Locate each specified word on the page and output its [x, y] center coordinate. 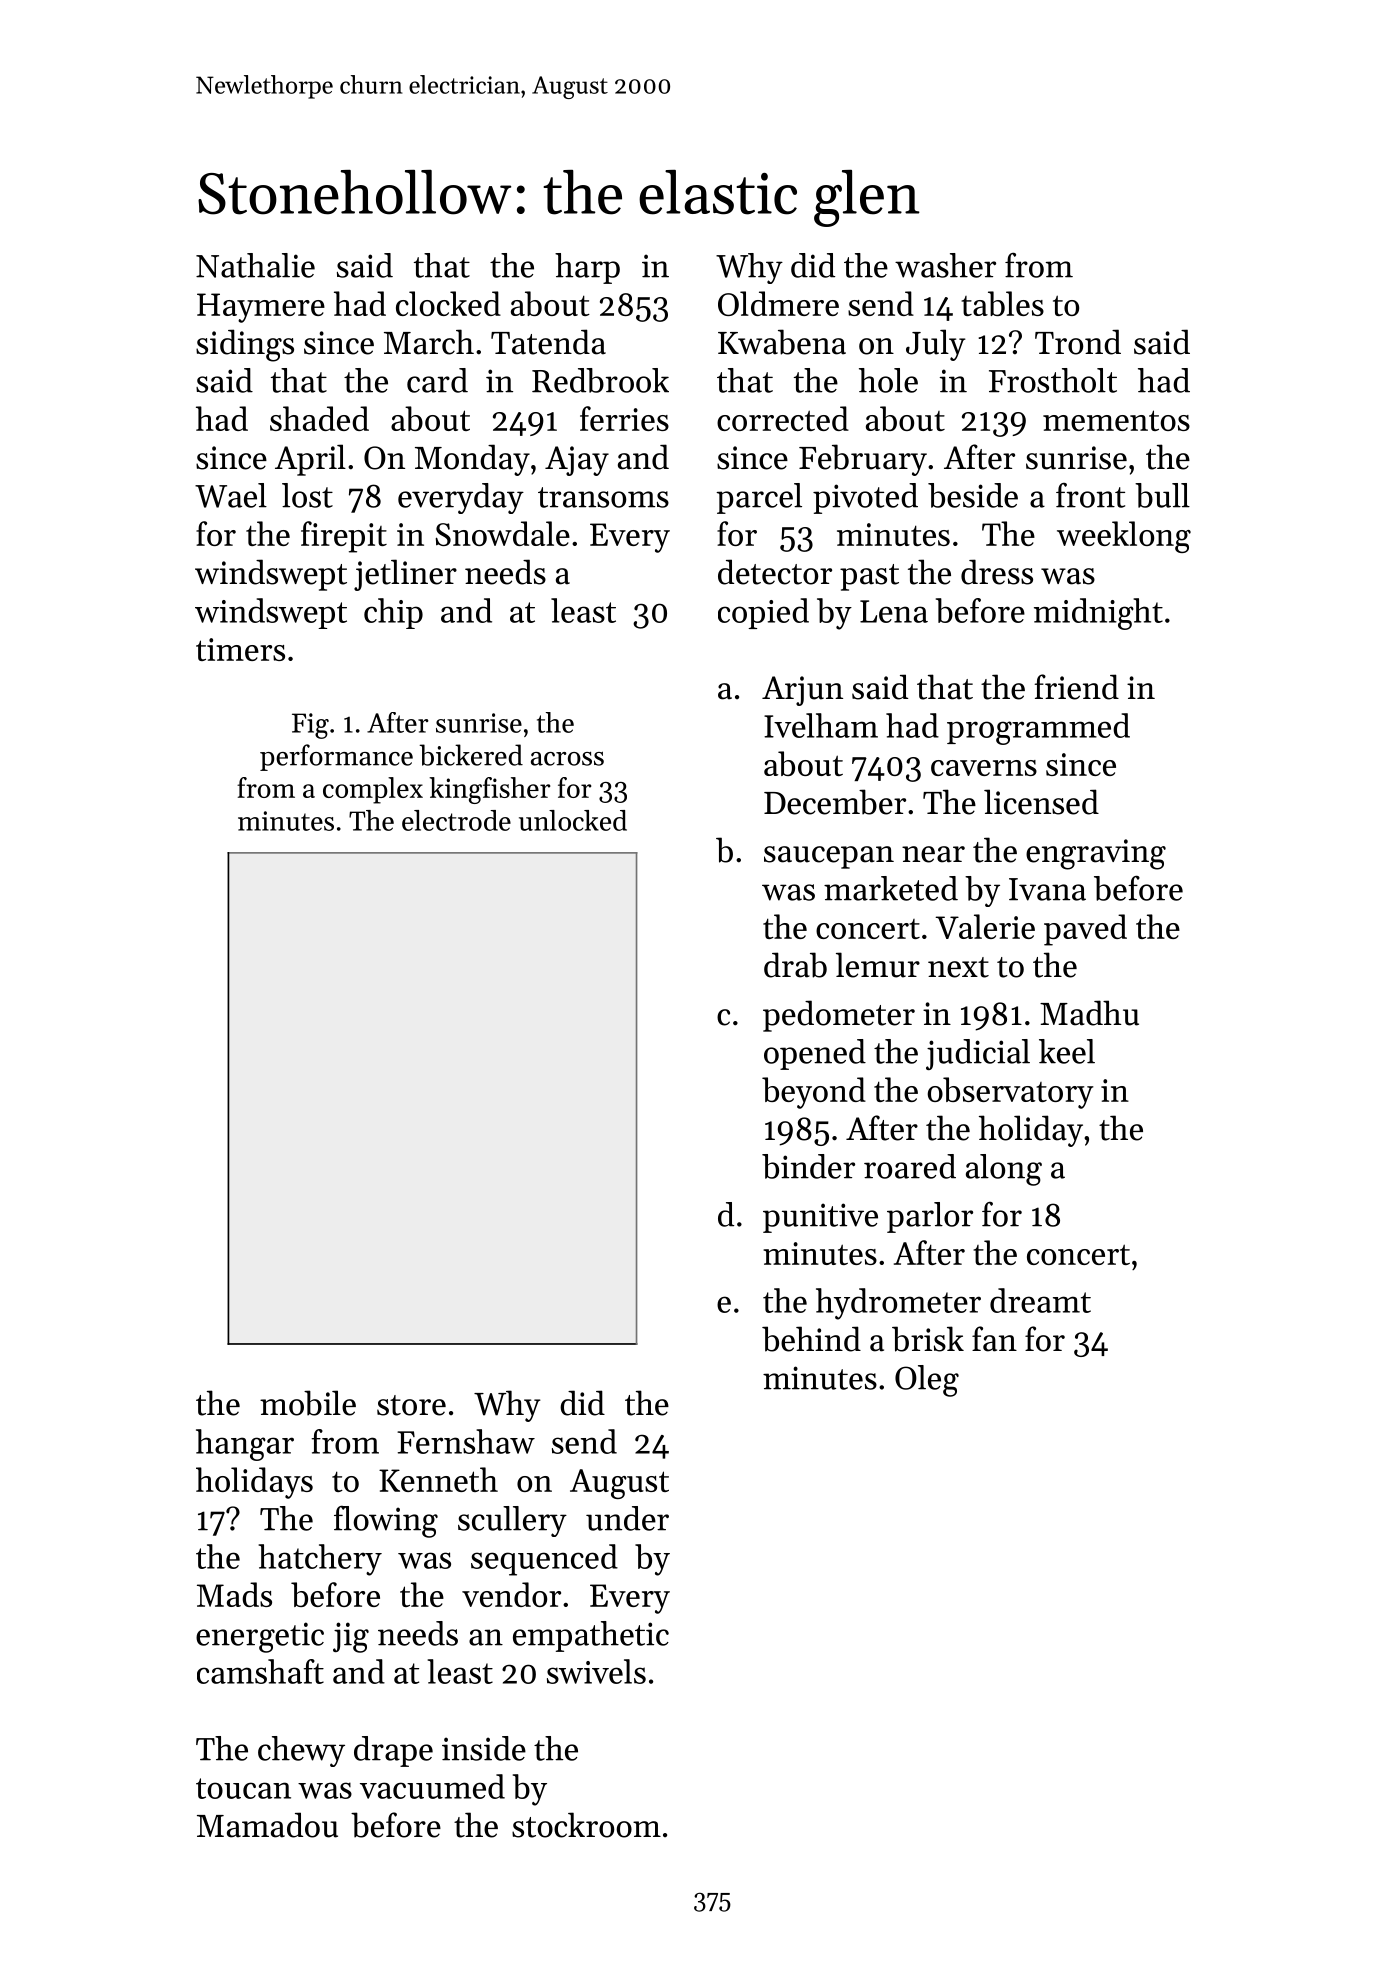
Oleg [927, 1381]
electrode [456, 820]
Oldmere [778, 303]
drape [393, 1751]
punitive [820, 1218]
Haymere [261, 308]
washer [945, 265]
